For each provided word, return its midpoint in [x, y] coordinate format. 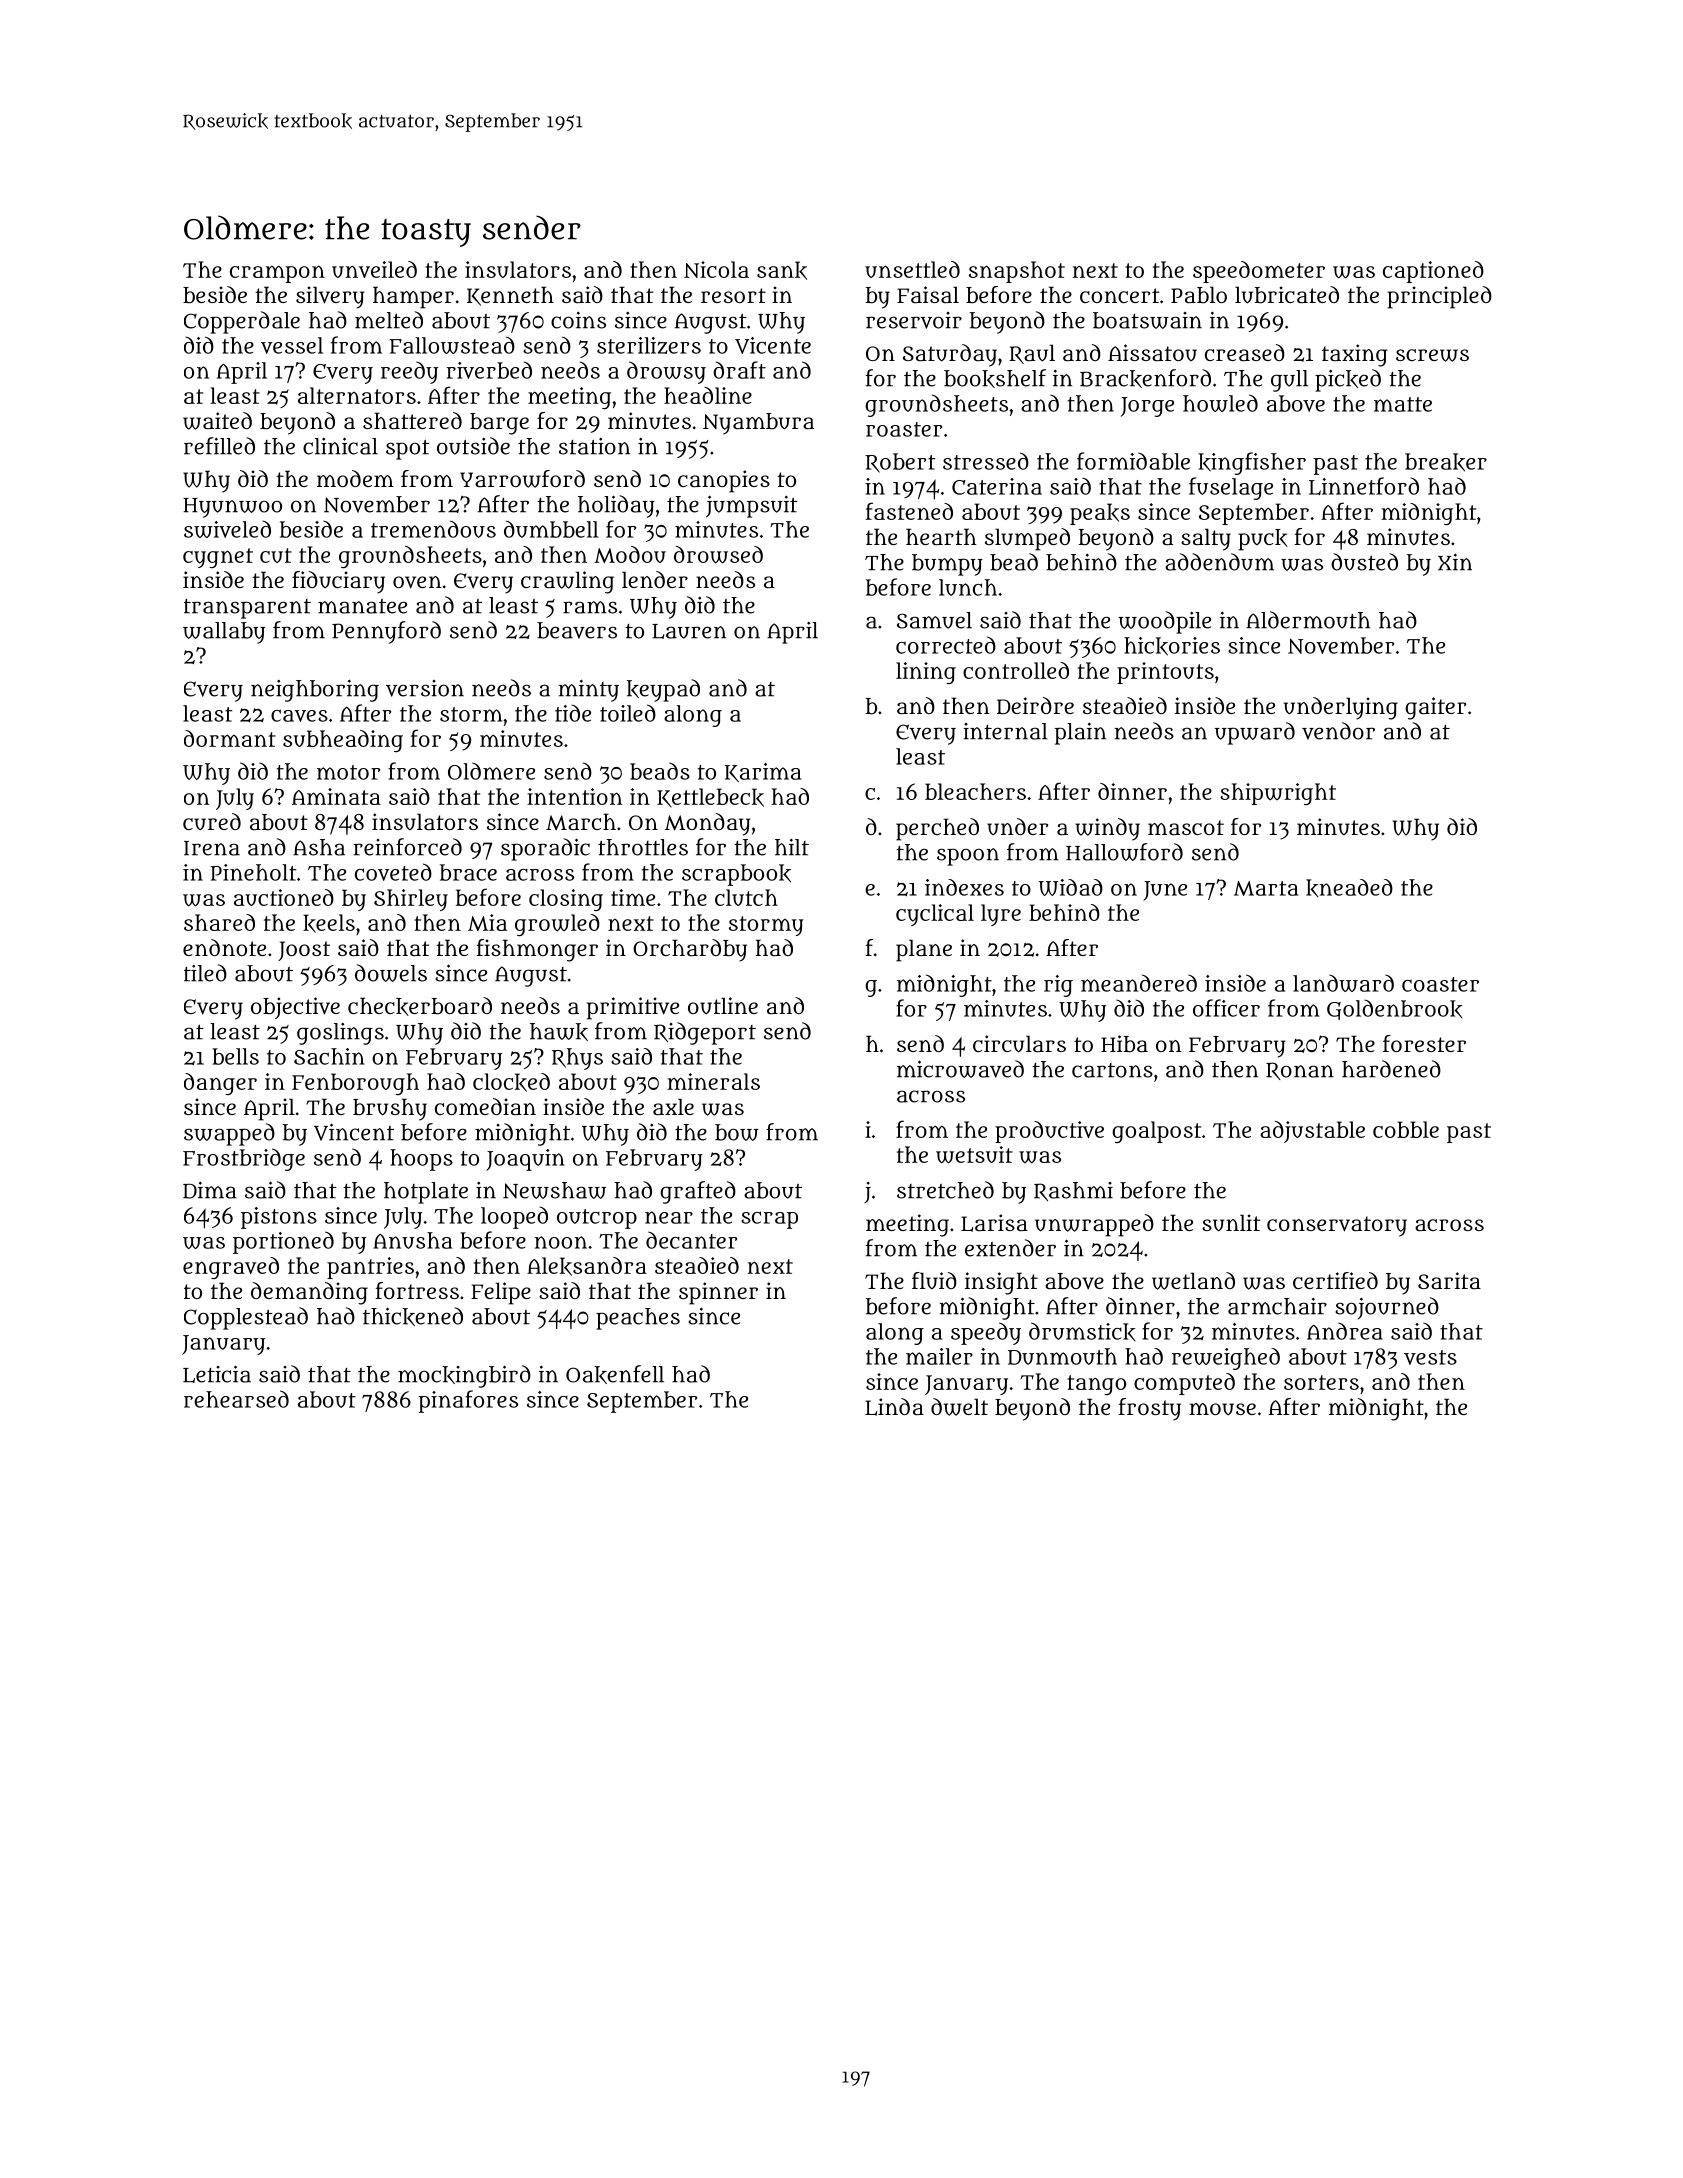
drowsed [718, 555]
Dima [210, 1190]
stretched [945, 1190]
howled [1220, 403]
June [1165, 891]
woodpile [1164, 622]
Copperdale [242, 322]
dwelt [959, 1407]
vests [1430, 1357]
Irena [212, 848]
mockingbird [464, 1376]
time [633, 897]
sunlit [1231, 1223]
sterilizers [649, 345]
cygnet [218, 558]
